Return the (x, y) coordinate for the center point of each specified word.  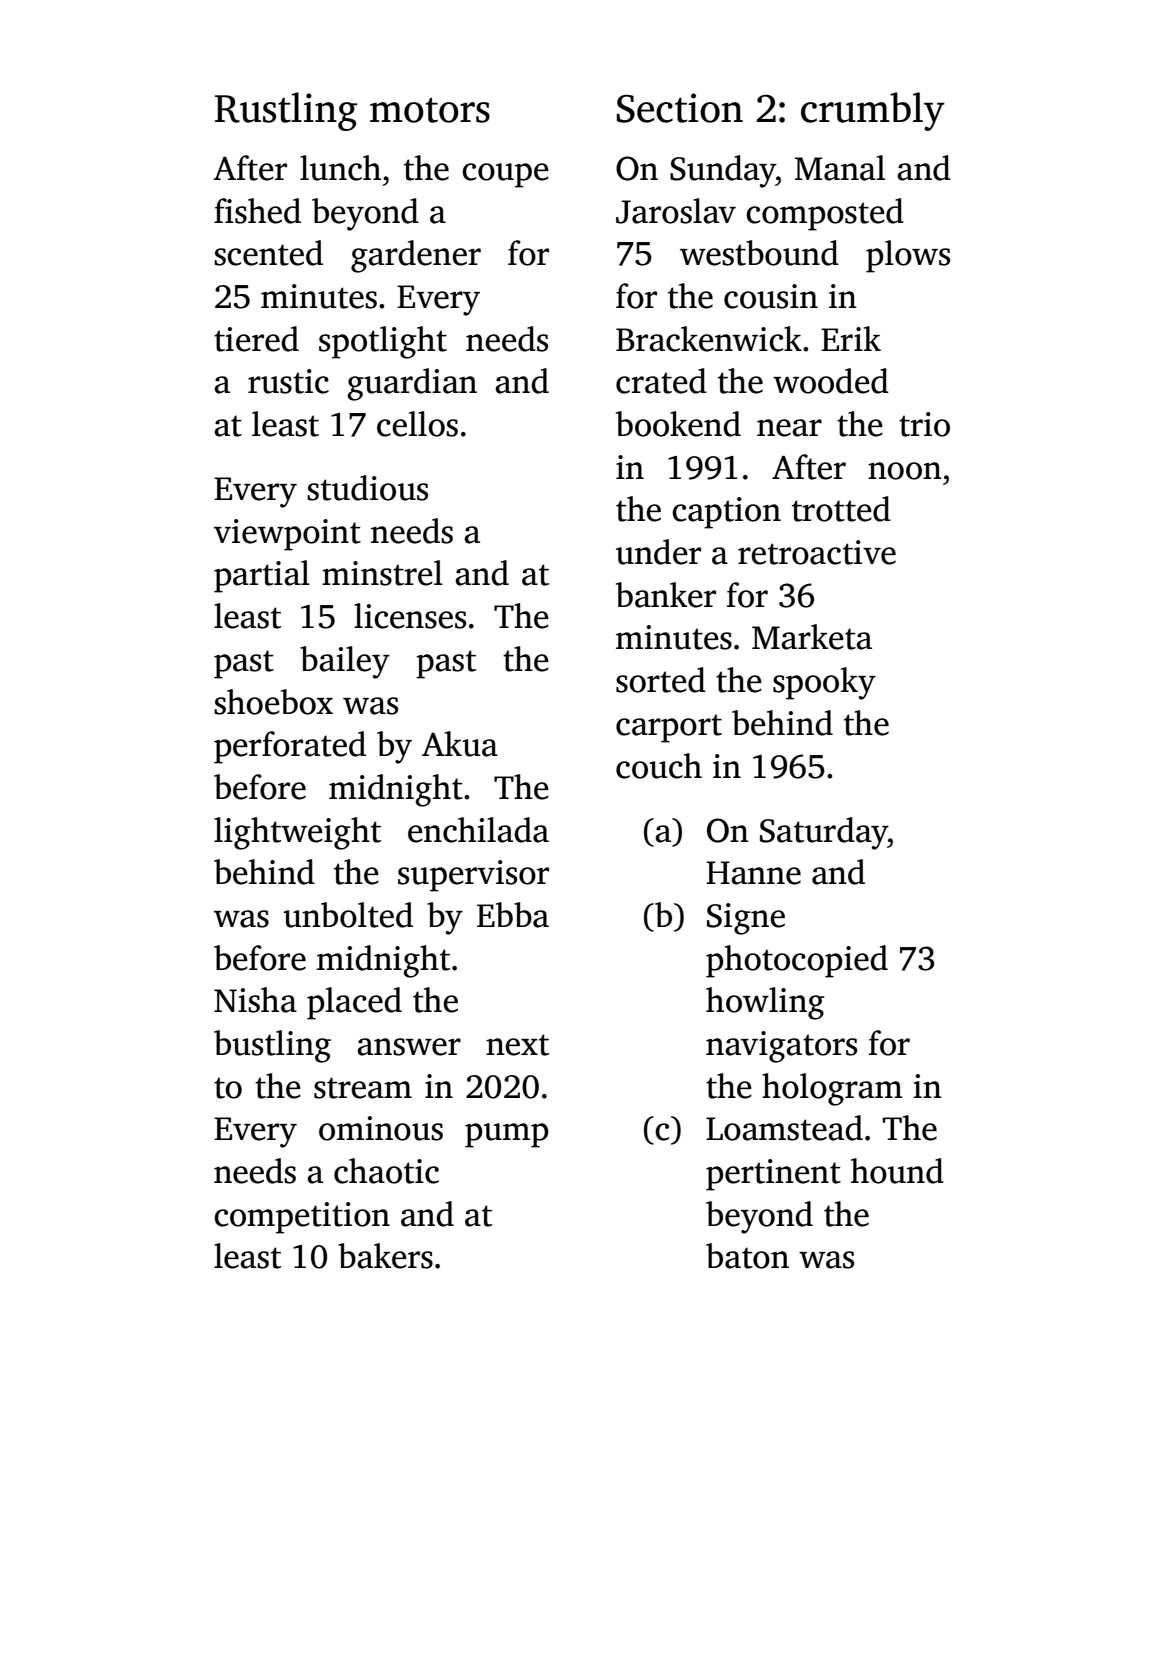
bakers (385, 1256)
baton (747, 1256)
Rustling (286, 111)
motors (430, 110)
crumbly (873, 111)
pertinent (773, 1175)
